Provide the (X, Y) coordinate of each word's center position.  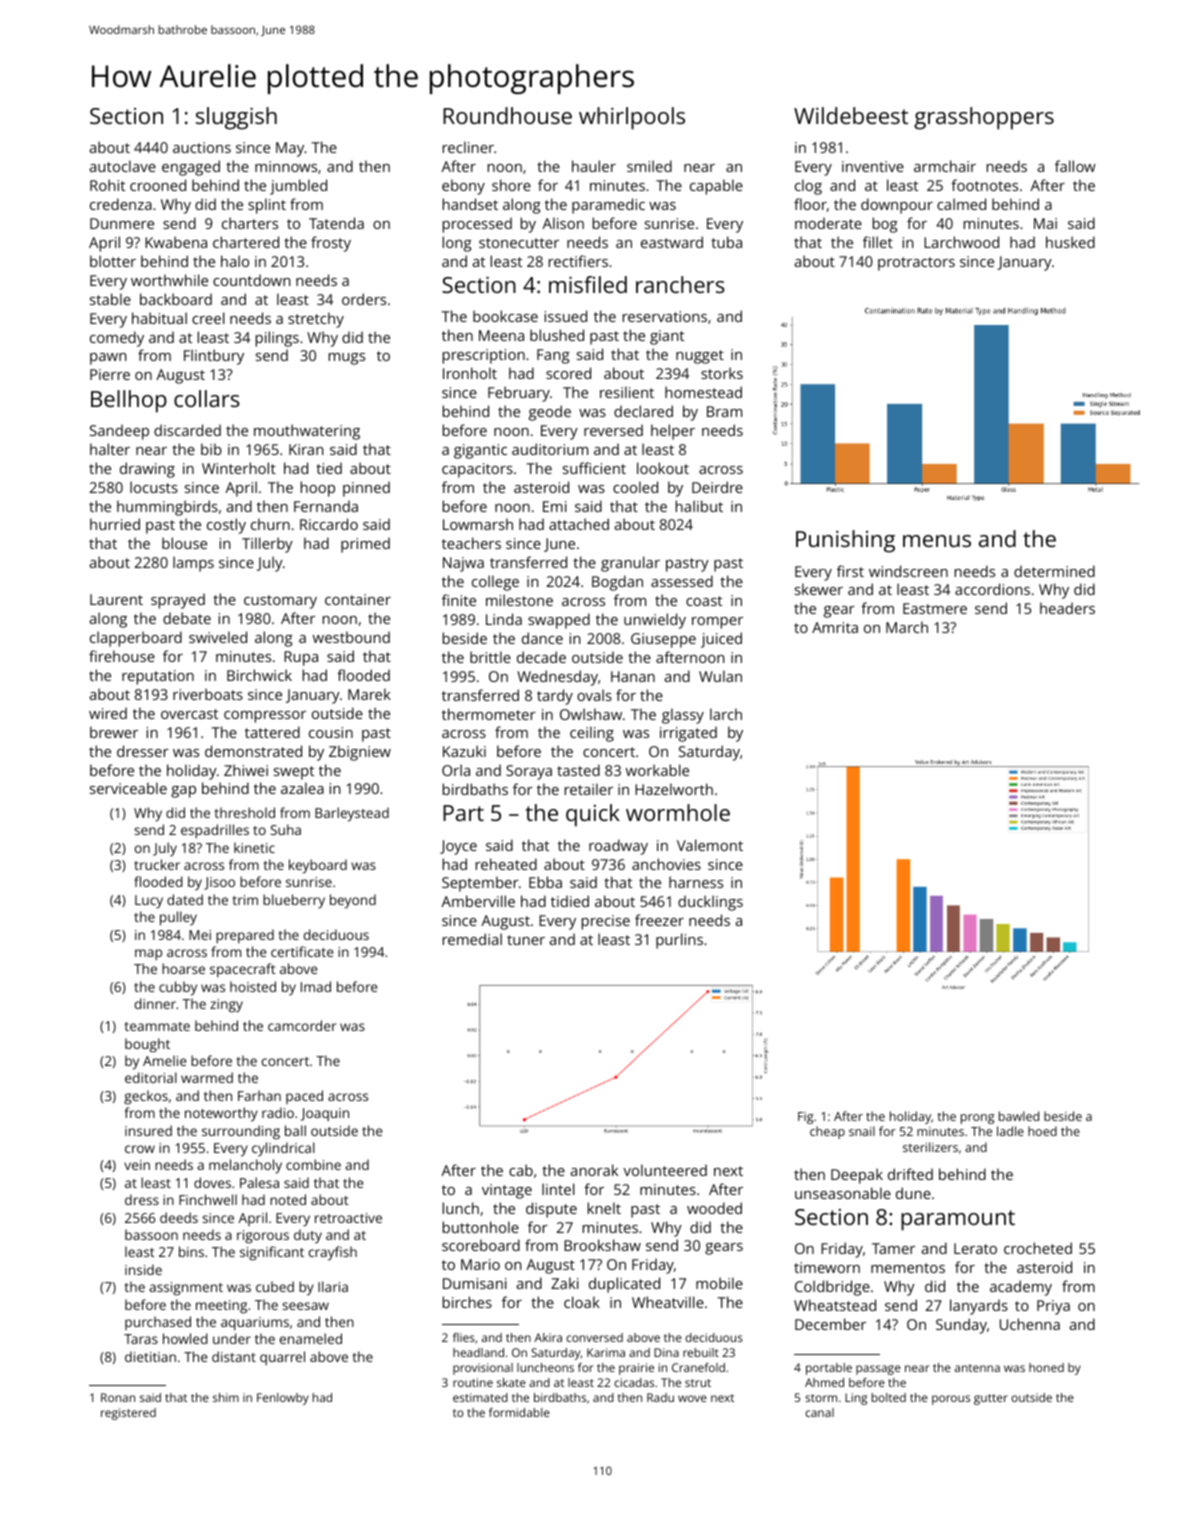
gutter (991, 1399)
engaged (191, 168)
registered (128, 1414)
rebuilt (701, 1352)
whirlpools (632, 118)
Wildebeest (851, 115)
